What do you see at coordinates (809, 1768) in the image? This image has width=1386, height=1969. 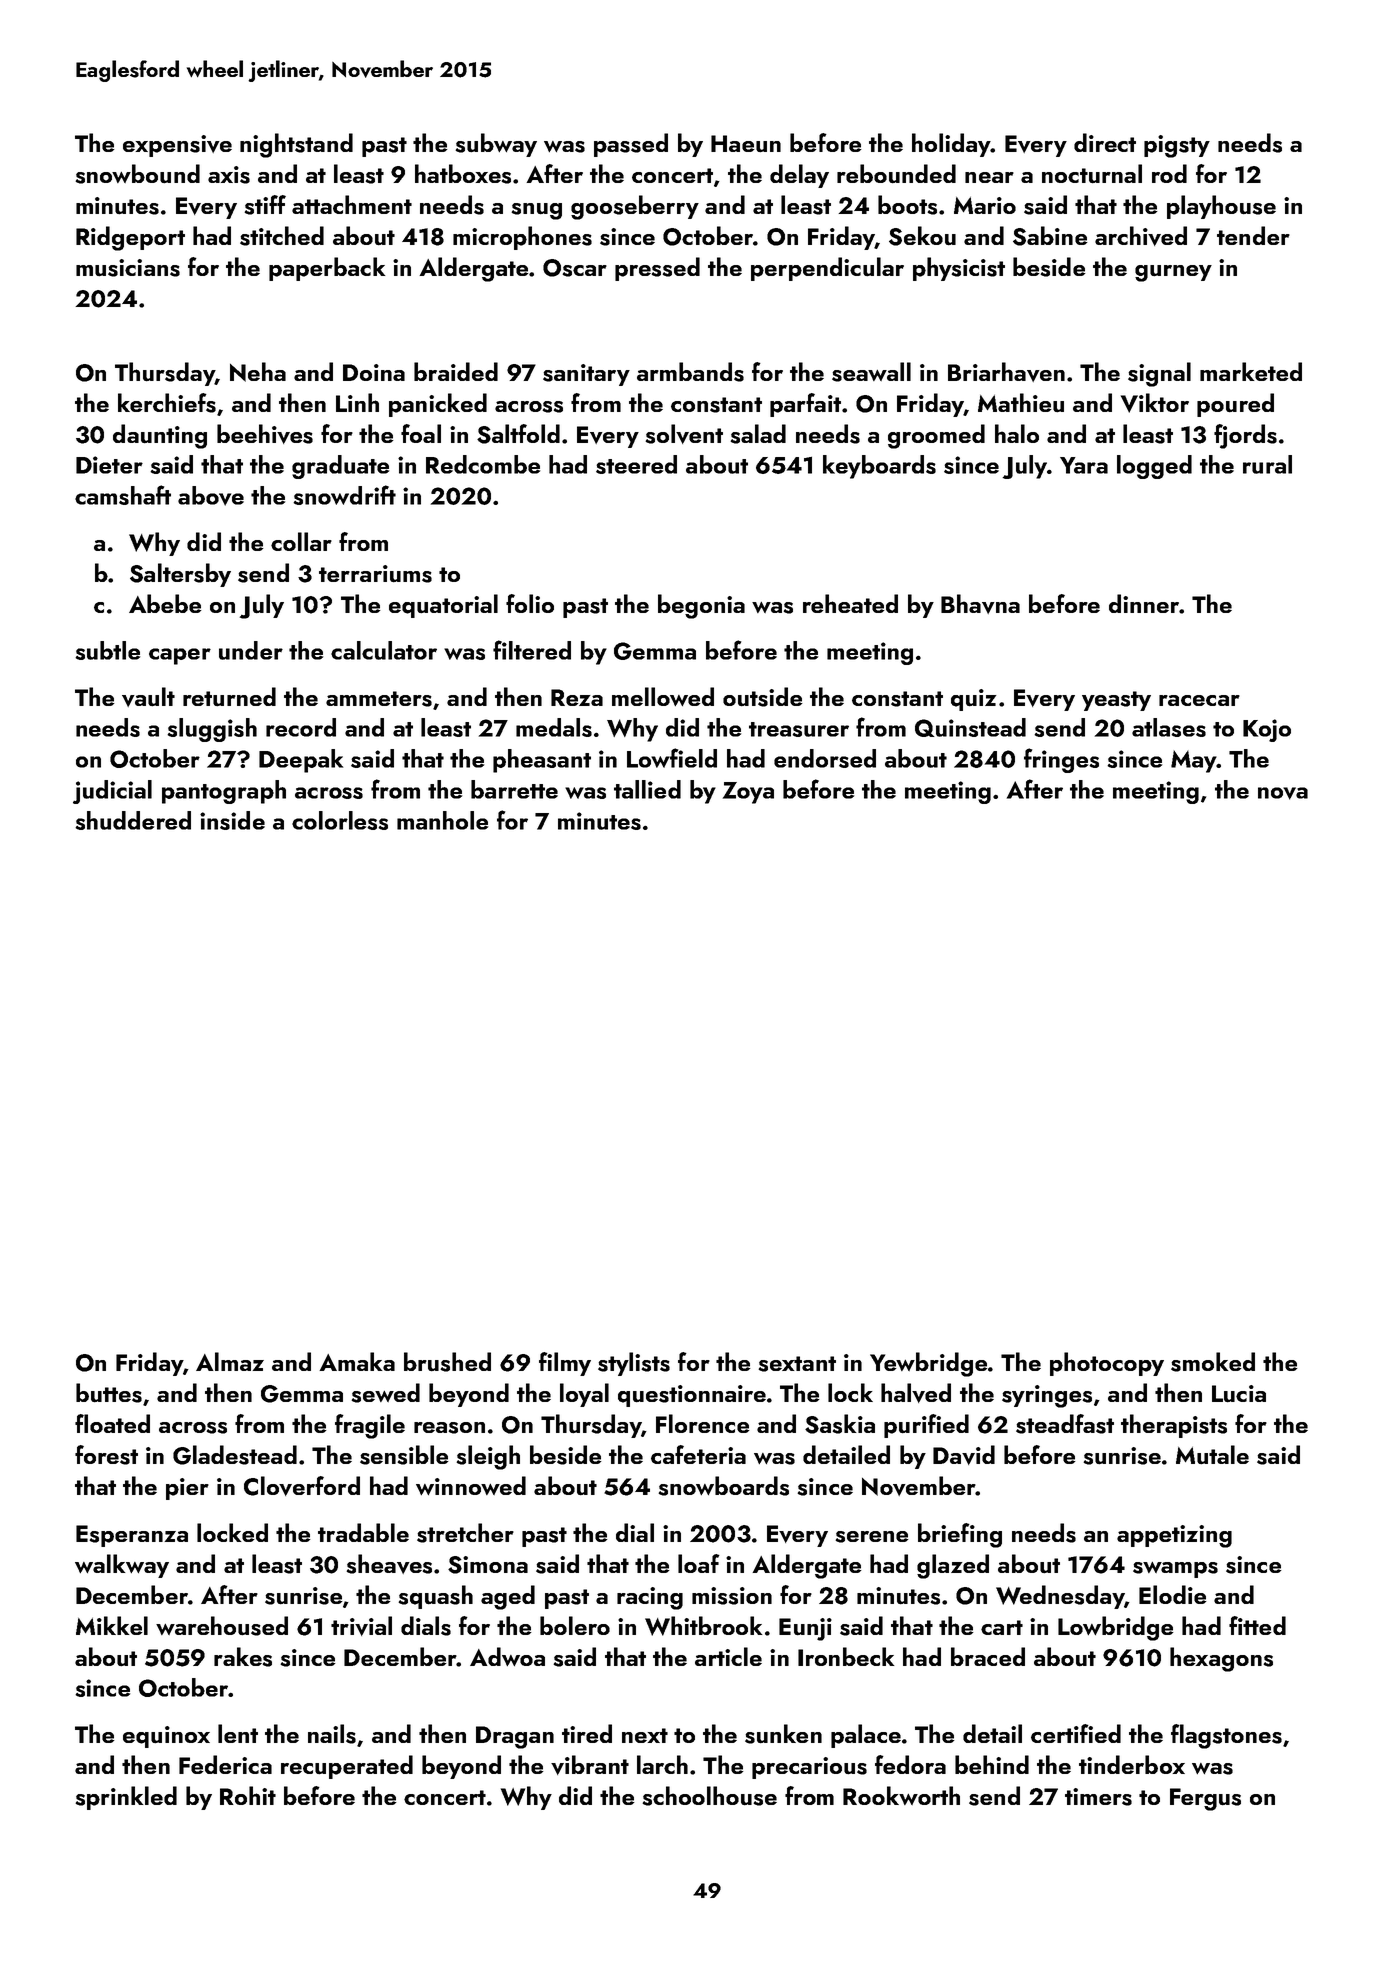 I see `precarious` at bounding box center [809, 1768].
